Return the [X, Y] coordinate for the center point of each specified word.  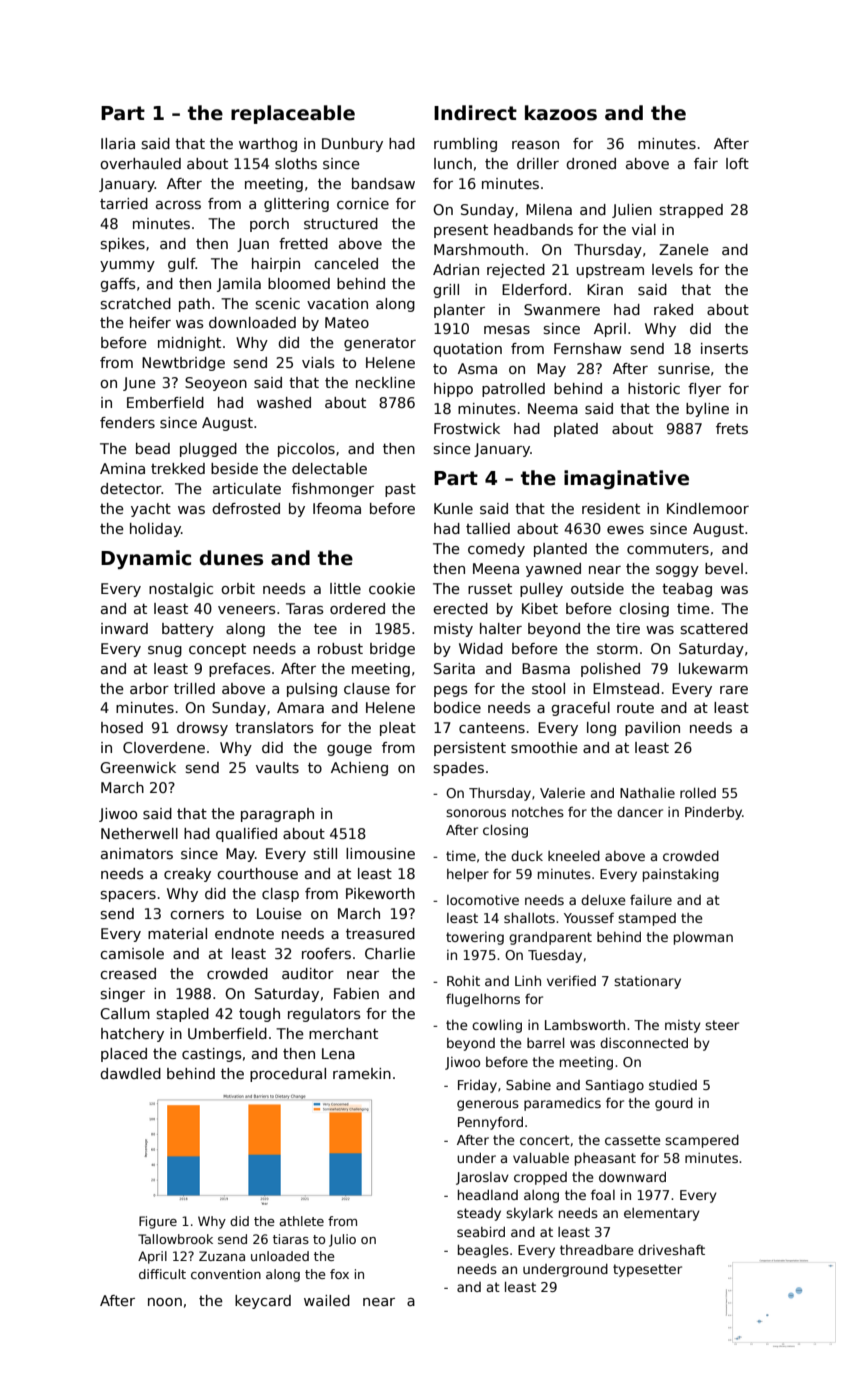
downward [632, 1177]
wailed [327, 1300]
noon [165, 1302]
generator [380, 344]
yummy [127, 266]
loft [737, 163]
